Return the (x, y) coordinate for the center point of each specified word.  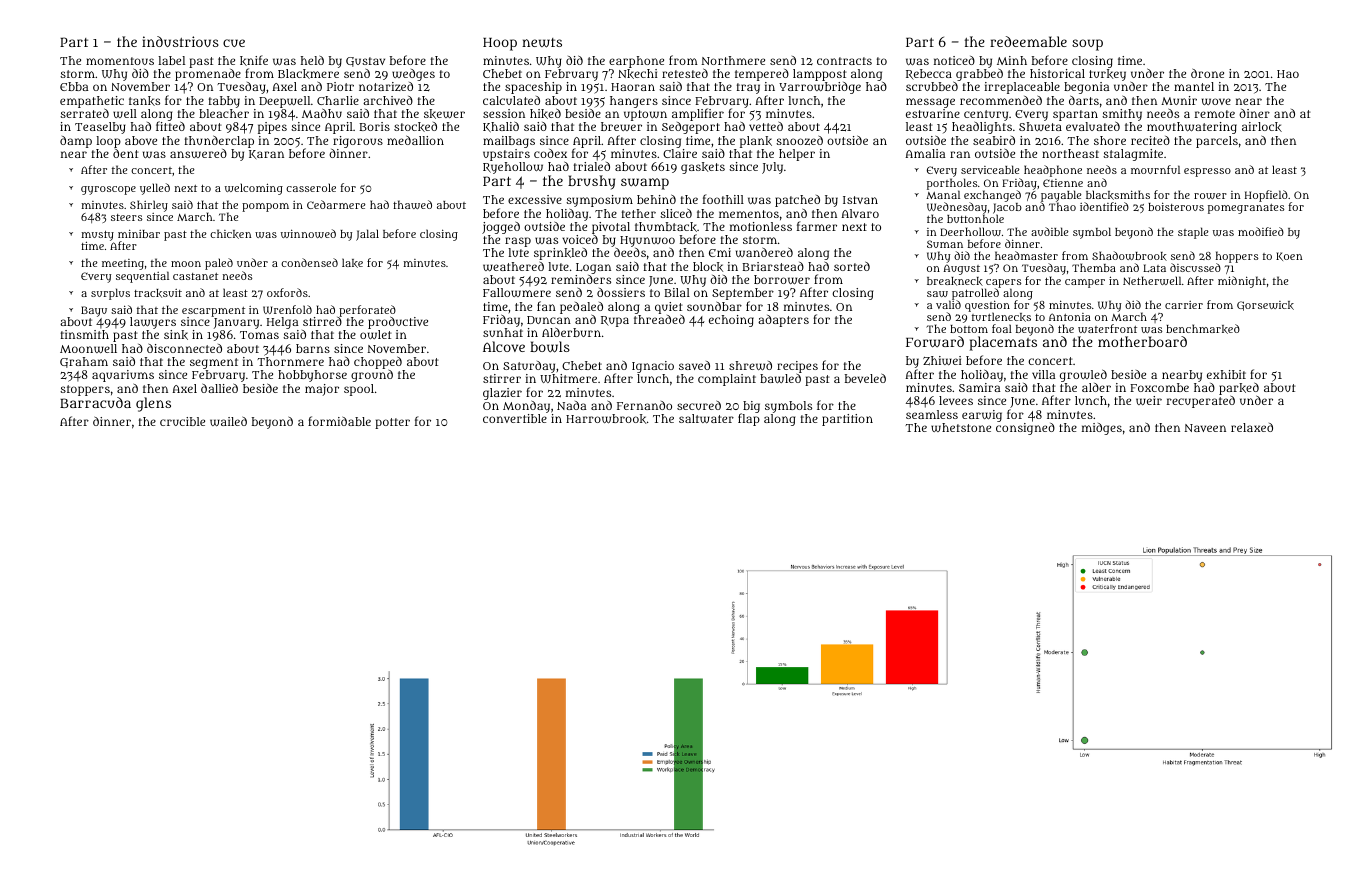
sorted (852, 266)
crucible (182, 421)
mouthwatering (1192, 128)
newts (542, 43)
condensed (309, 262)
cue (234, 43)
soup (1087, 45)
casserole (311, 187)
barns (313, 348)
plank (756, 142)
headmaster (1026, 255)
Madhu (322, 113)
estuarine (933, 113)
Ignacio (653, 367)
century (986, 115)
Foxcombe (1159, 387)
